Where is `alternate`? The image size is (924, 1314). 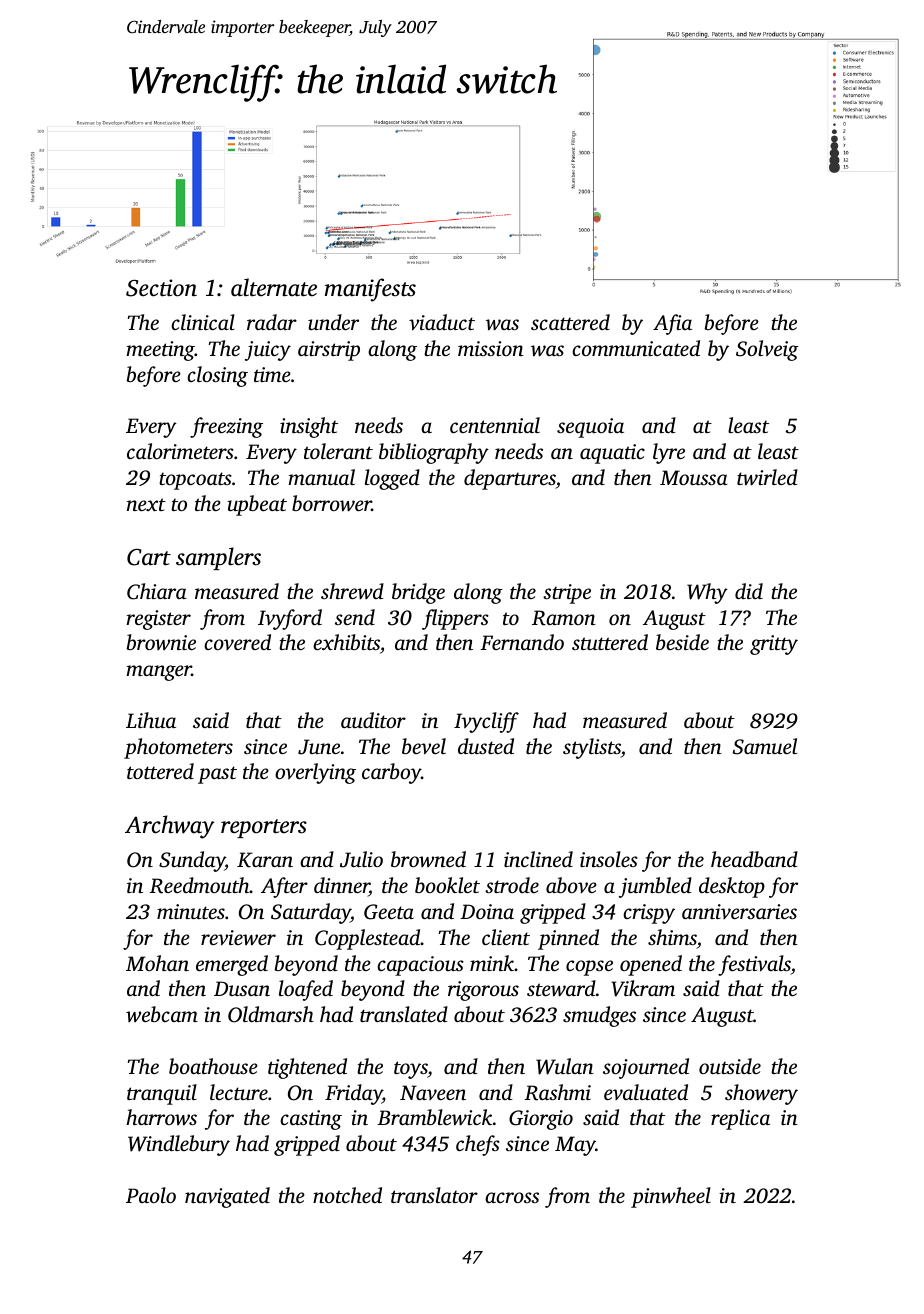
alternate is located at coordinates (274, 287).
